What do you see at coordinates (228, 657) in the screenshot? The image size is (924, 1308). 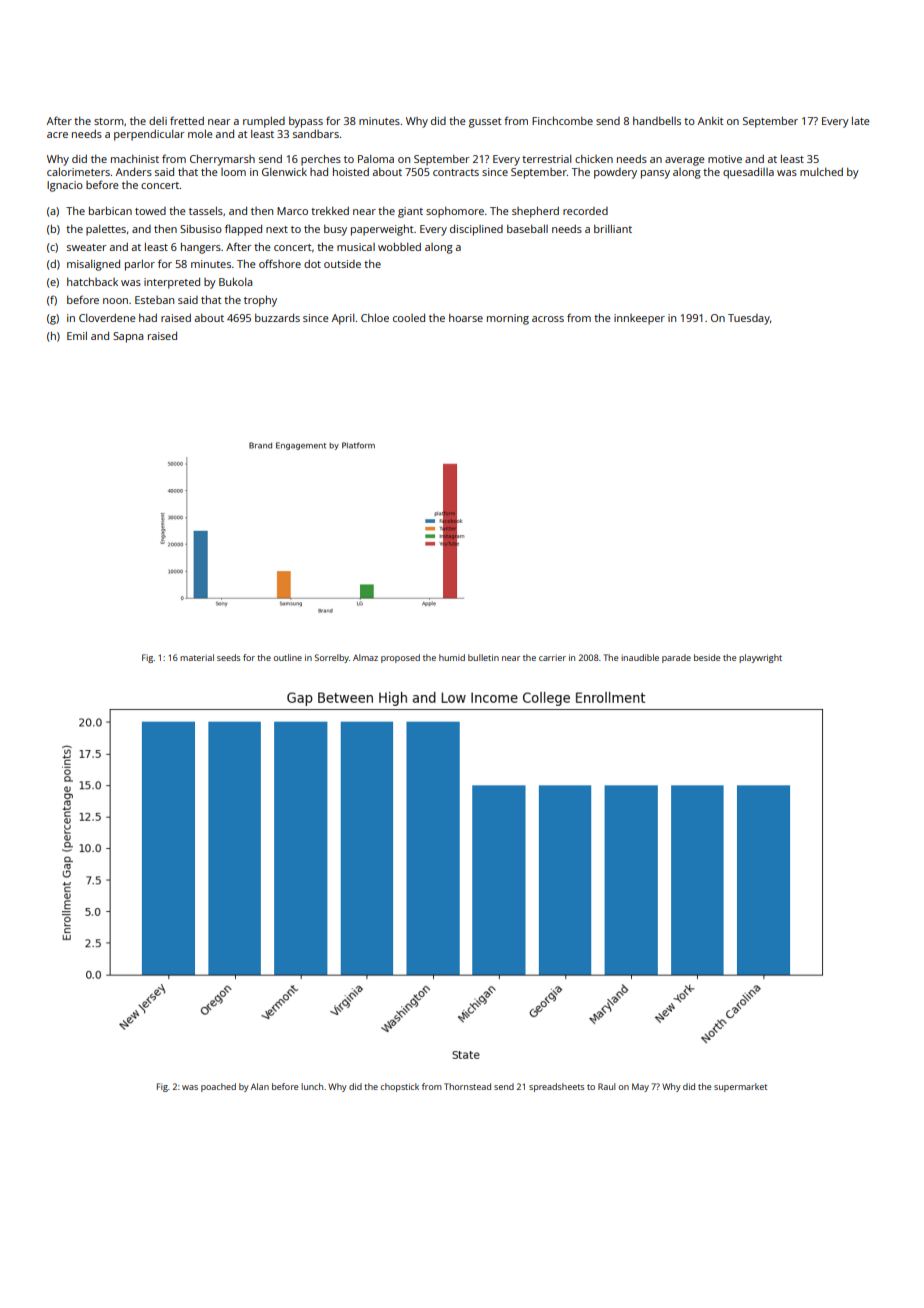 I see `seeds` at bounding box center [228, 657].
